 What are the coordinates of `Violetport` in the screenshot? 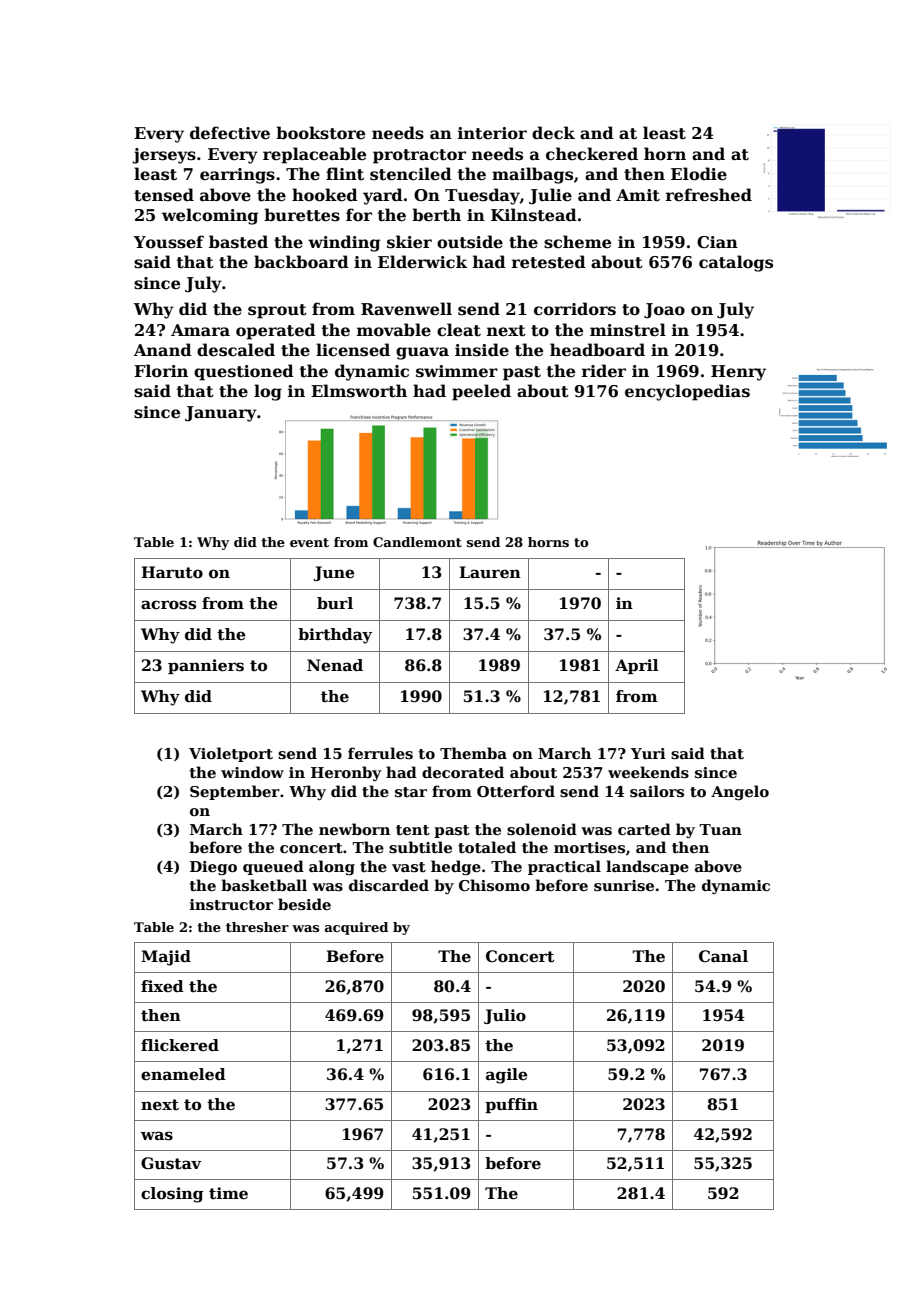 It's located at (231, 754).
